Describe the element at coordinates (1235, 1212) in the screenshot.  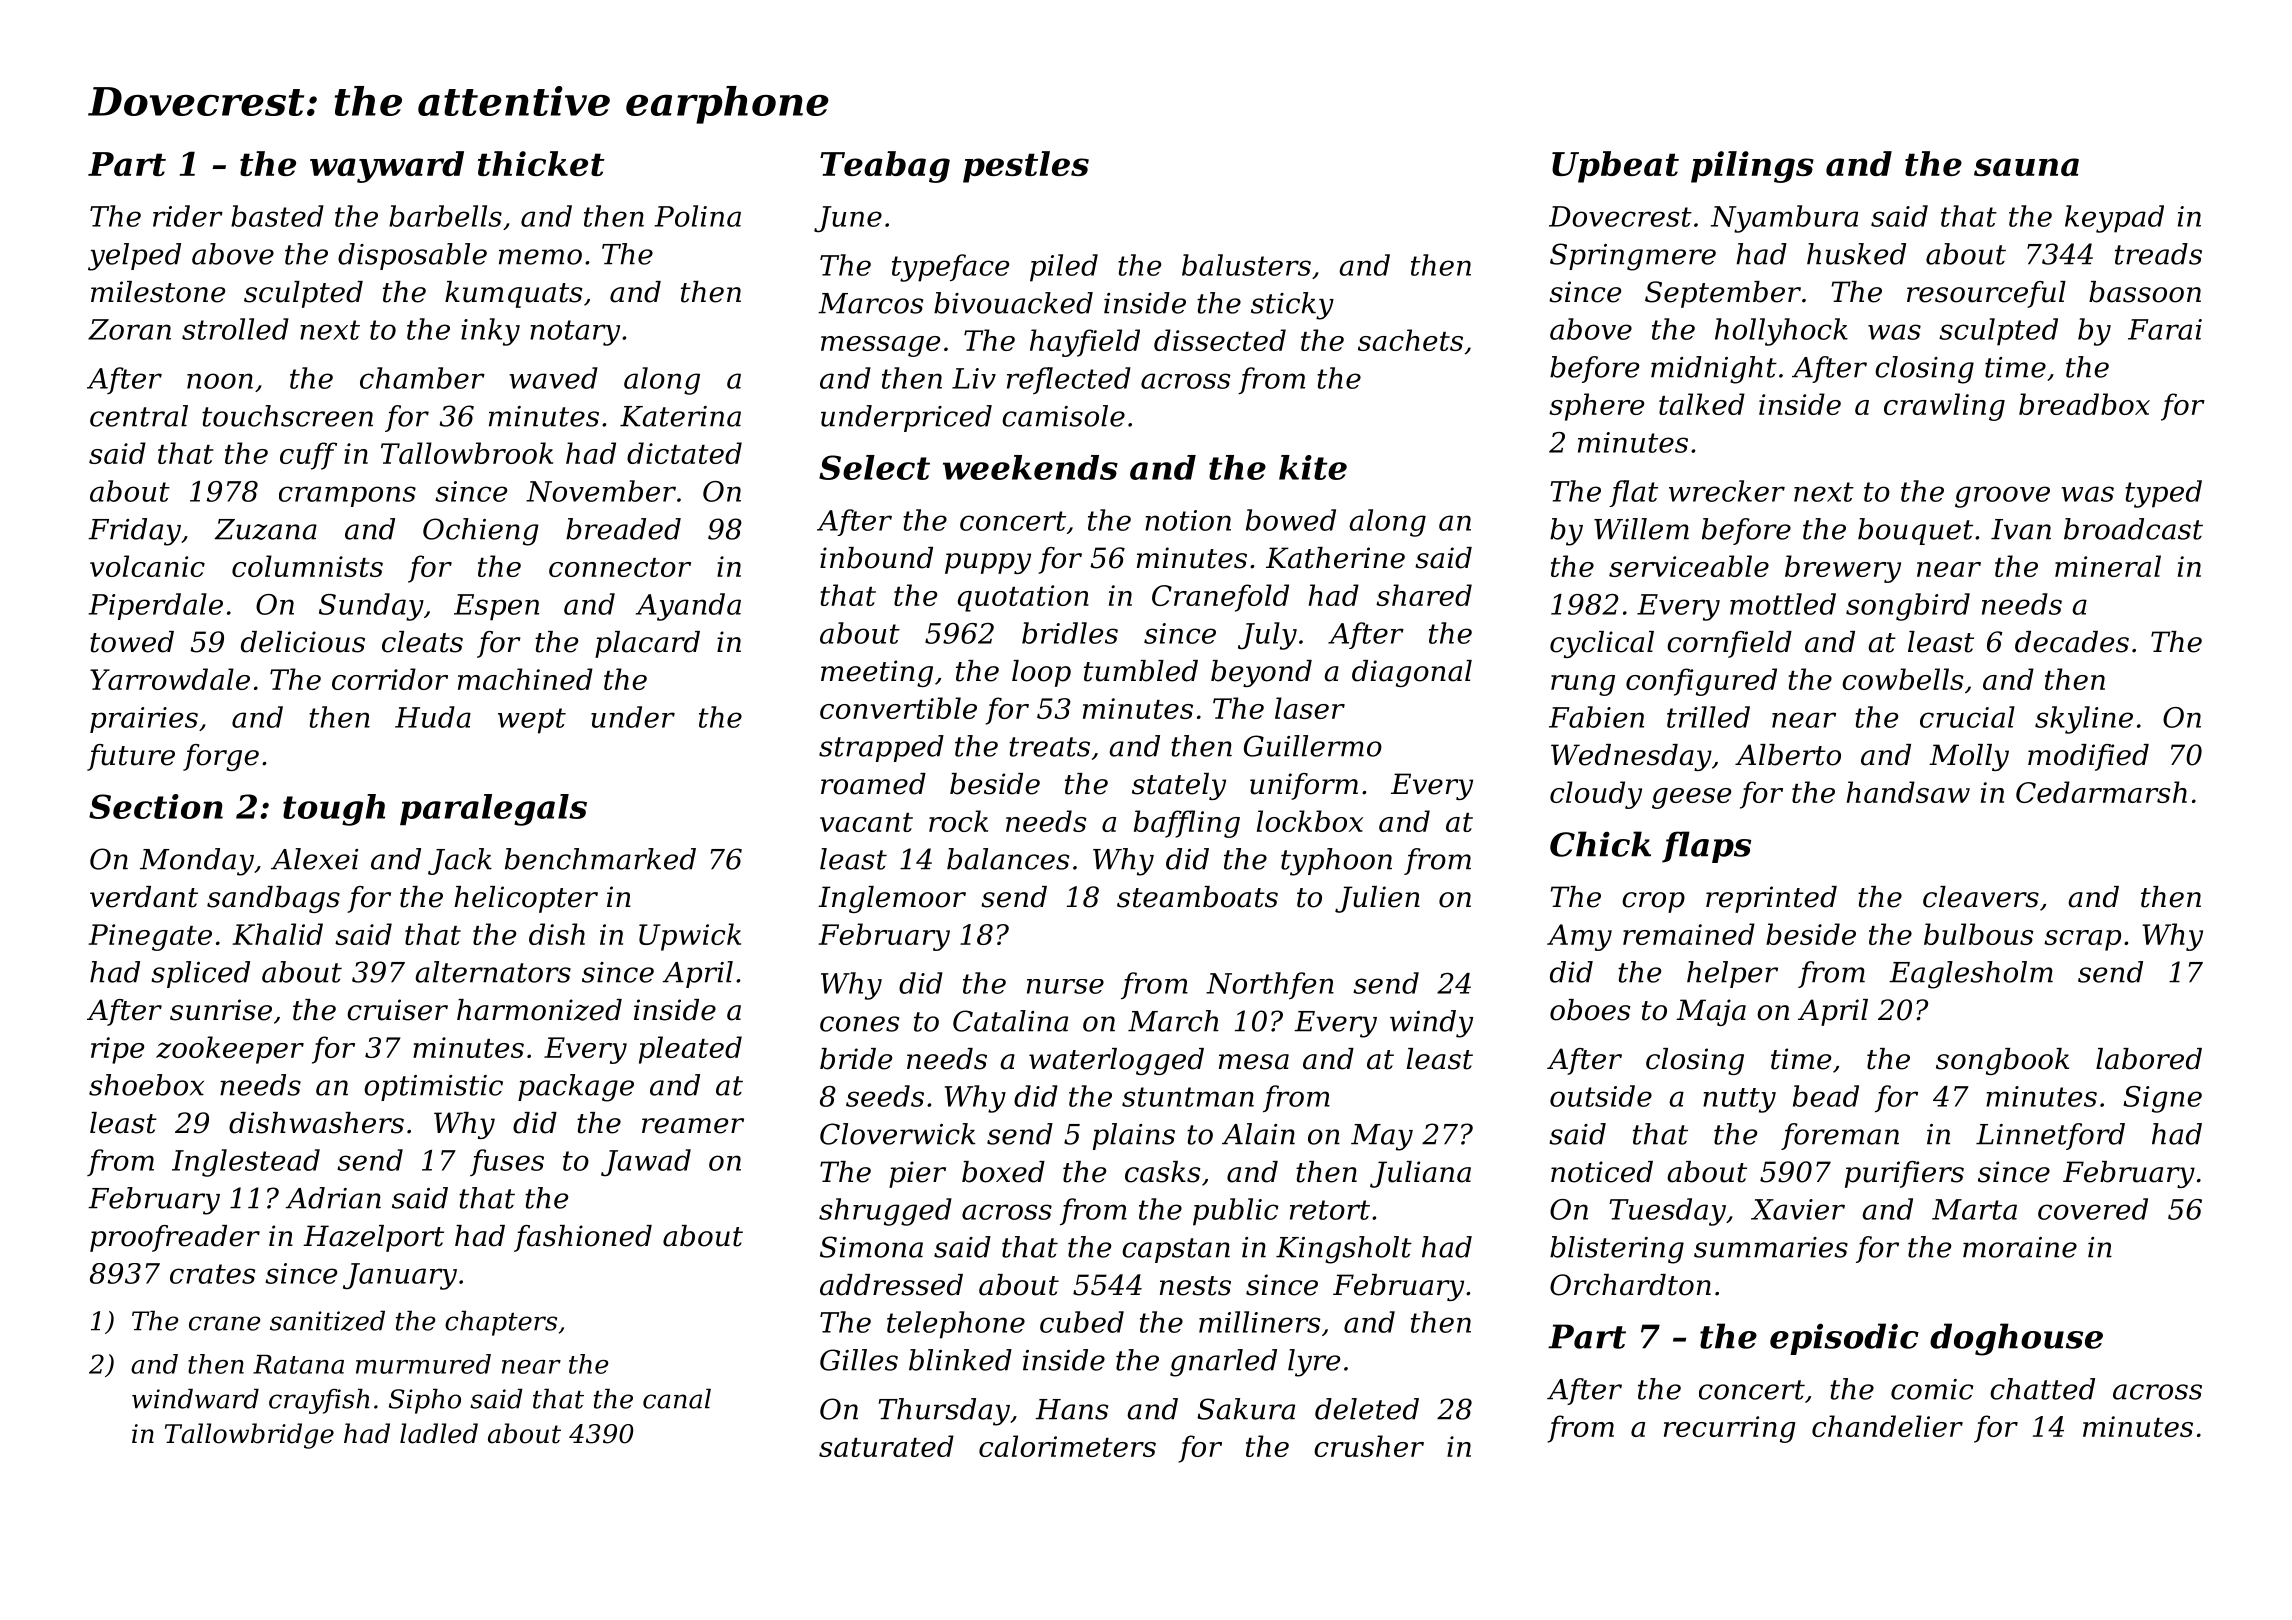
I see `public` at that location.
